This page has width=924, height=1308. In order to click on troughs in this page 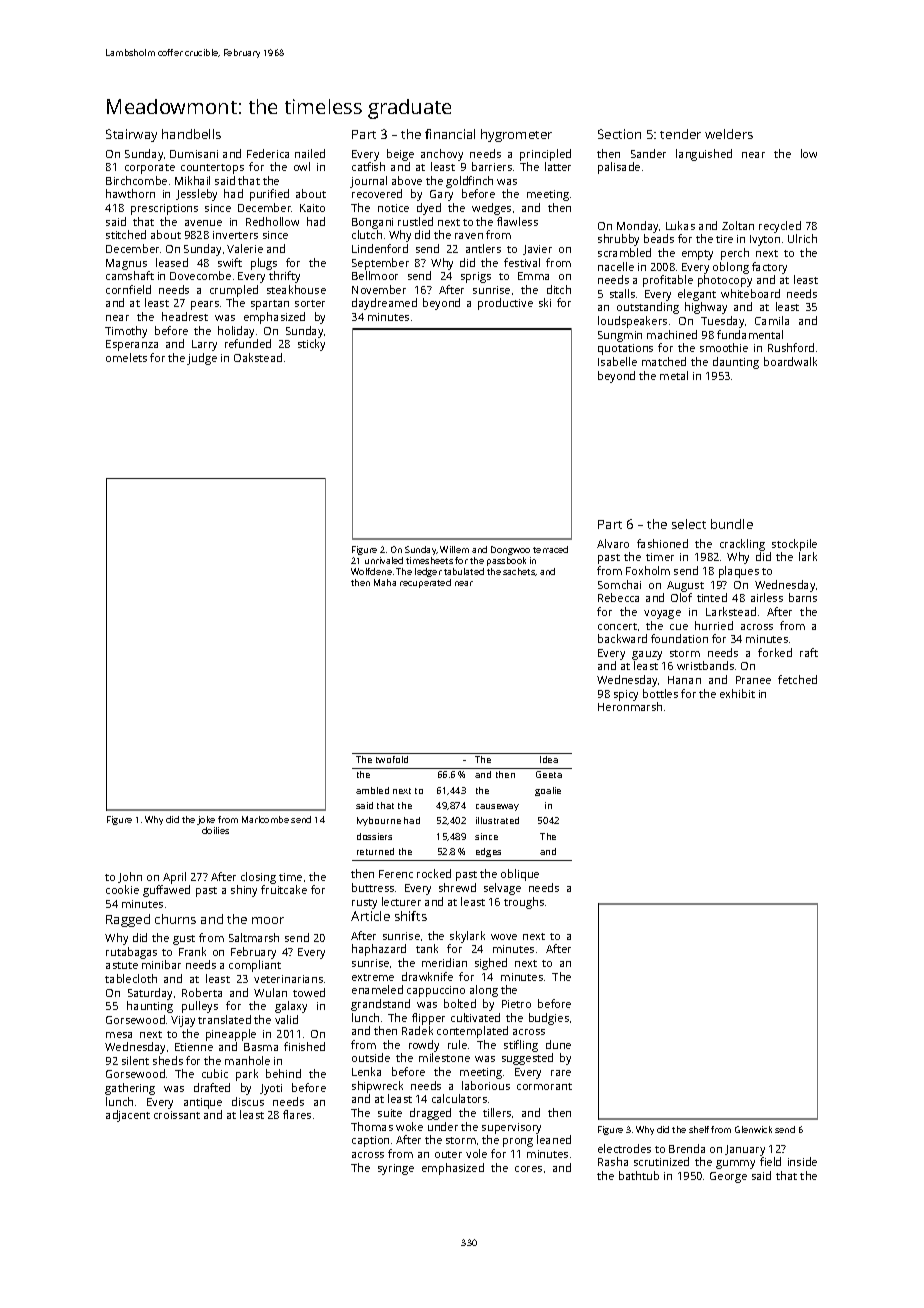, I will do `click(524, 903)`.
